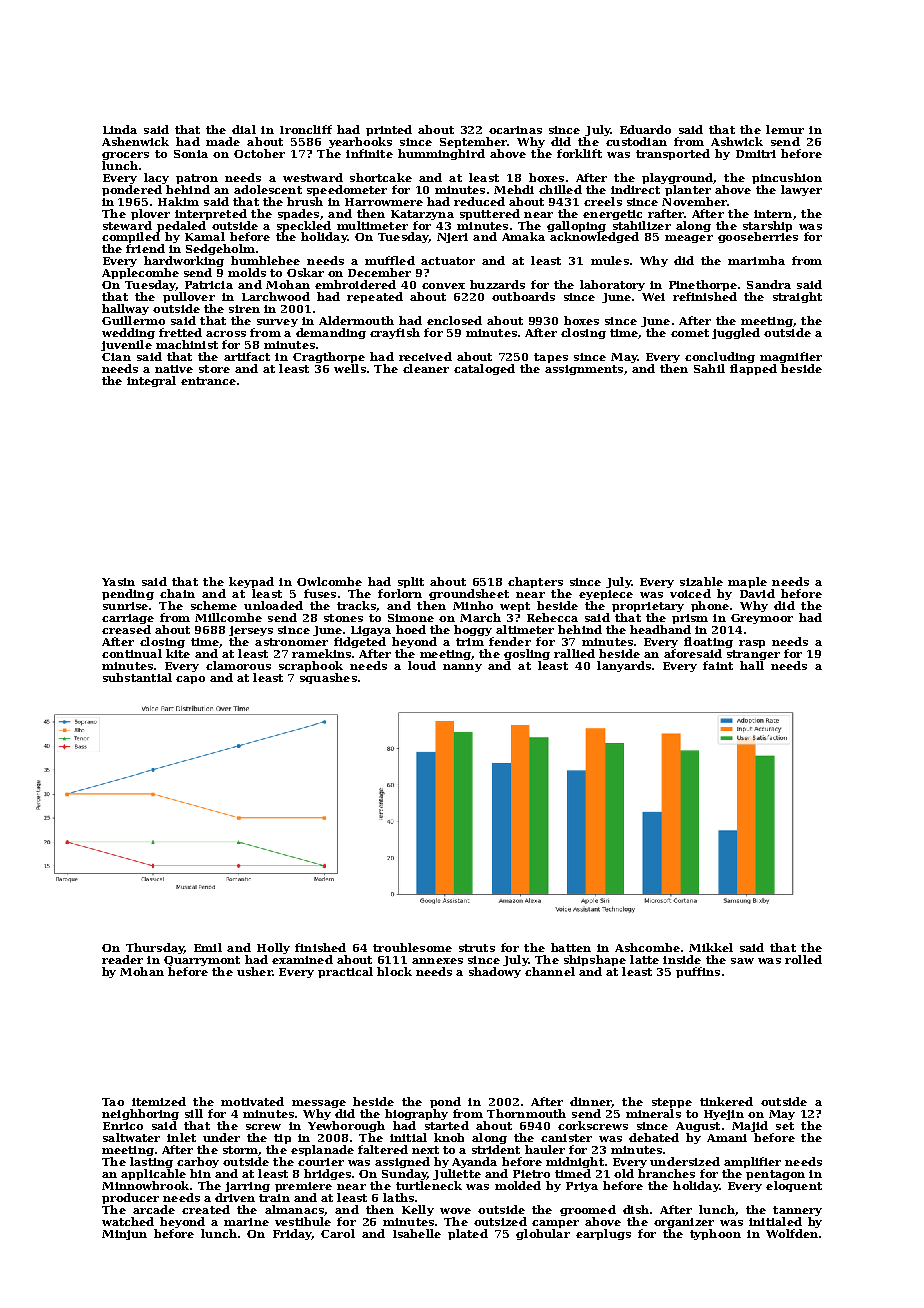  Describe the element at coordinates (666, 1173) in the screenshot. I see `branches` at that location.
